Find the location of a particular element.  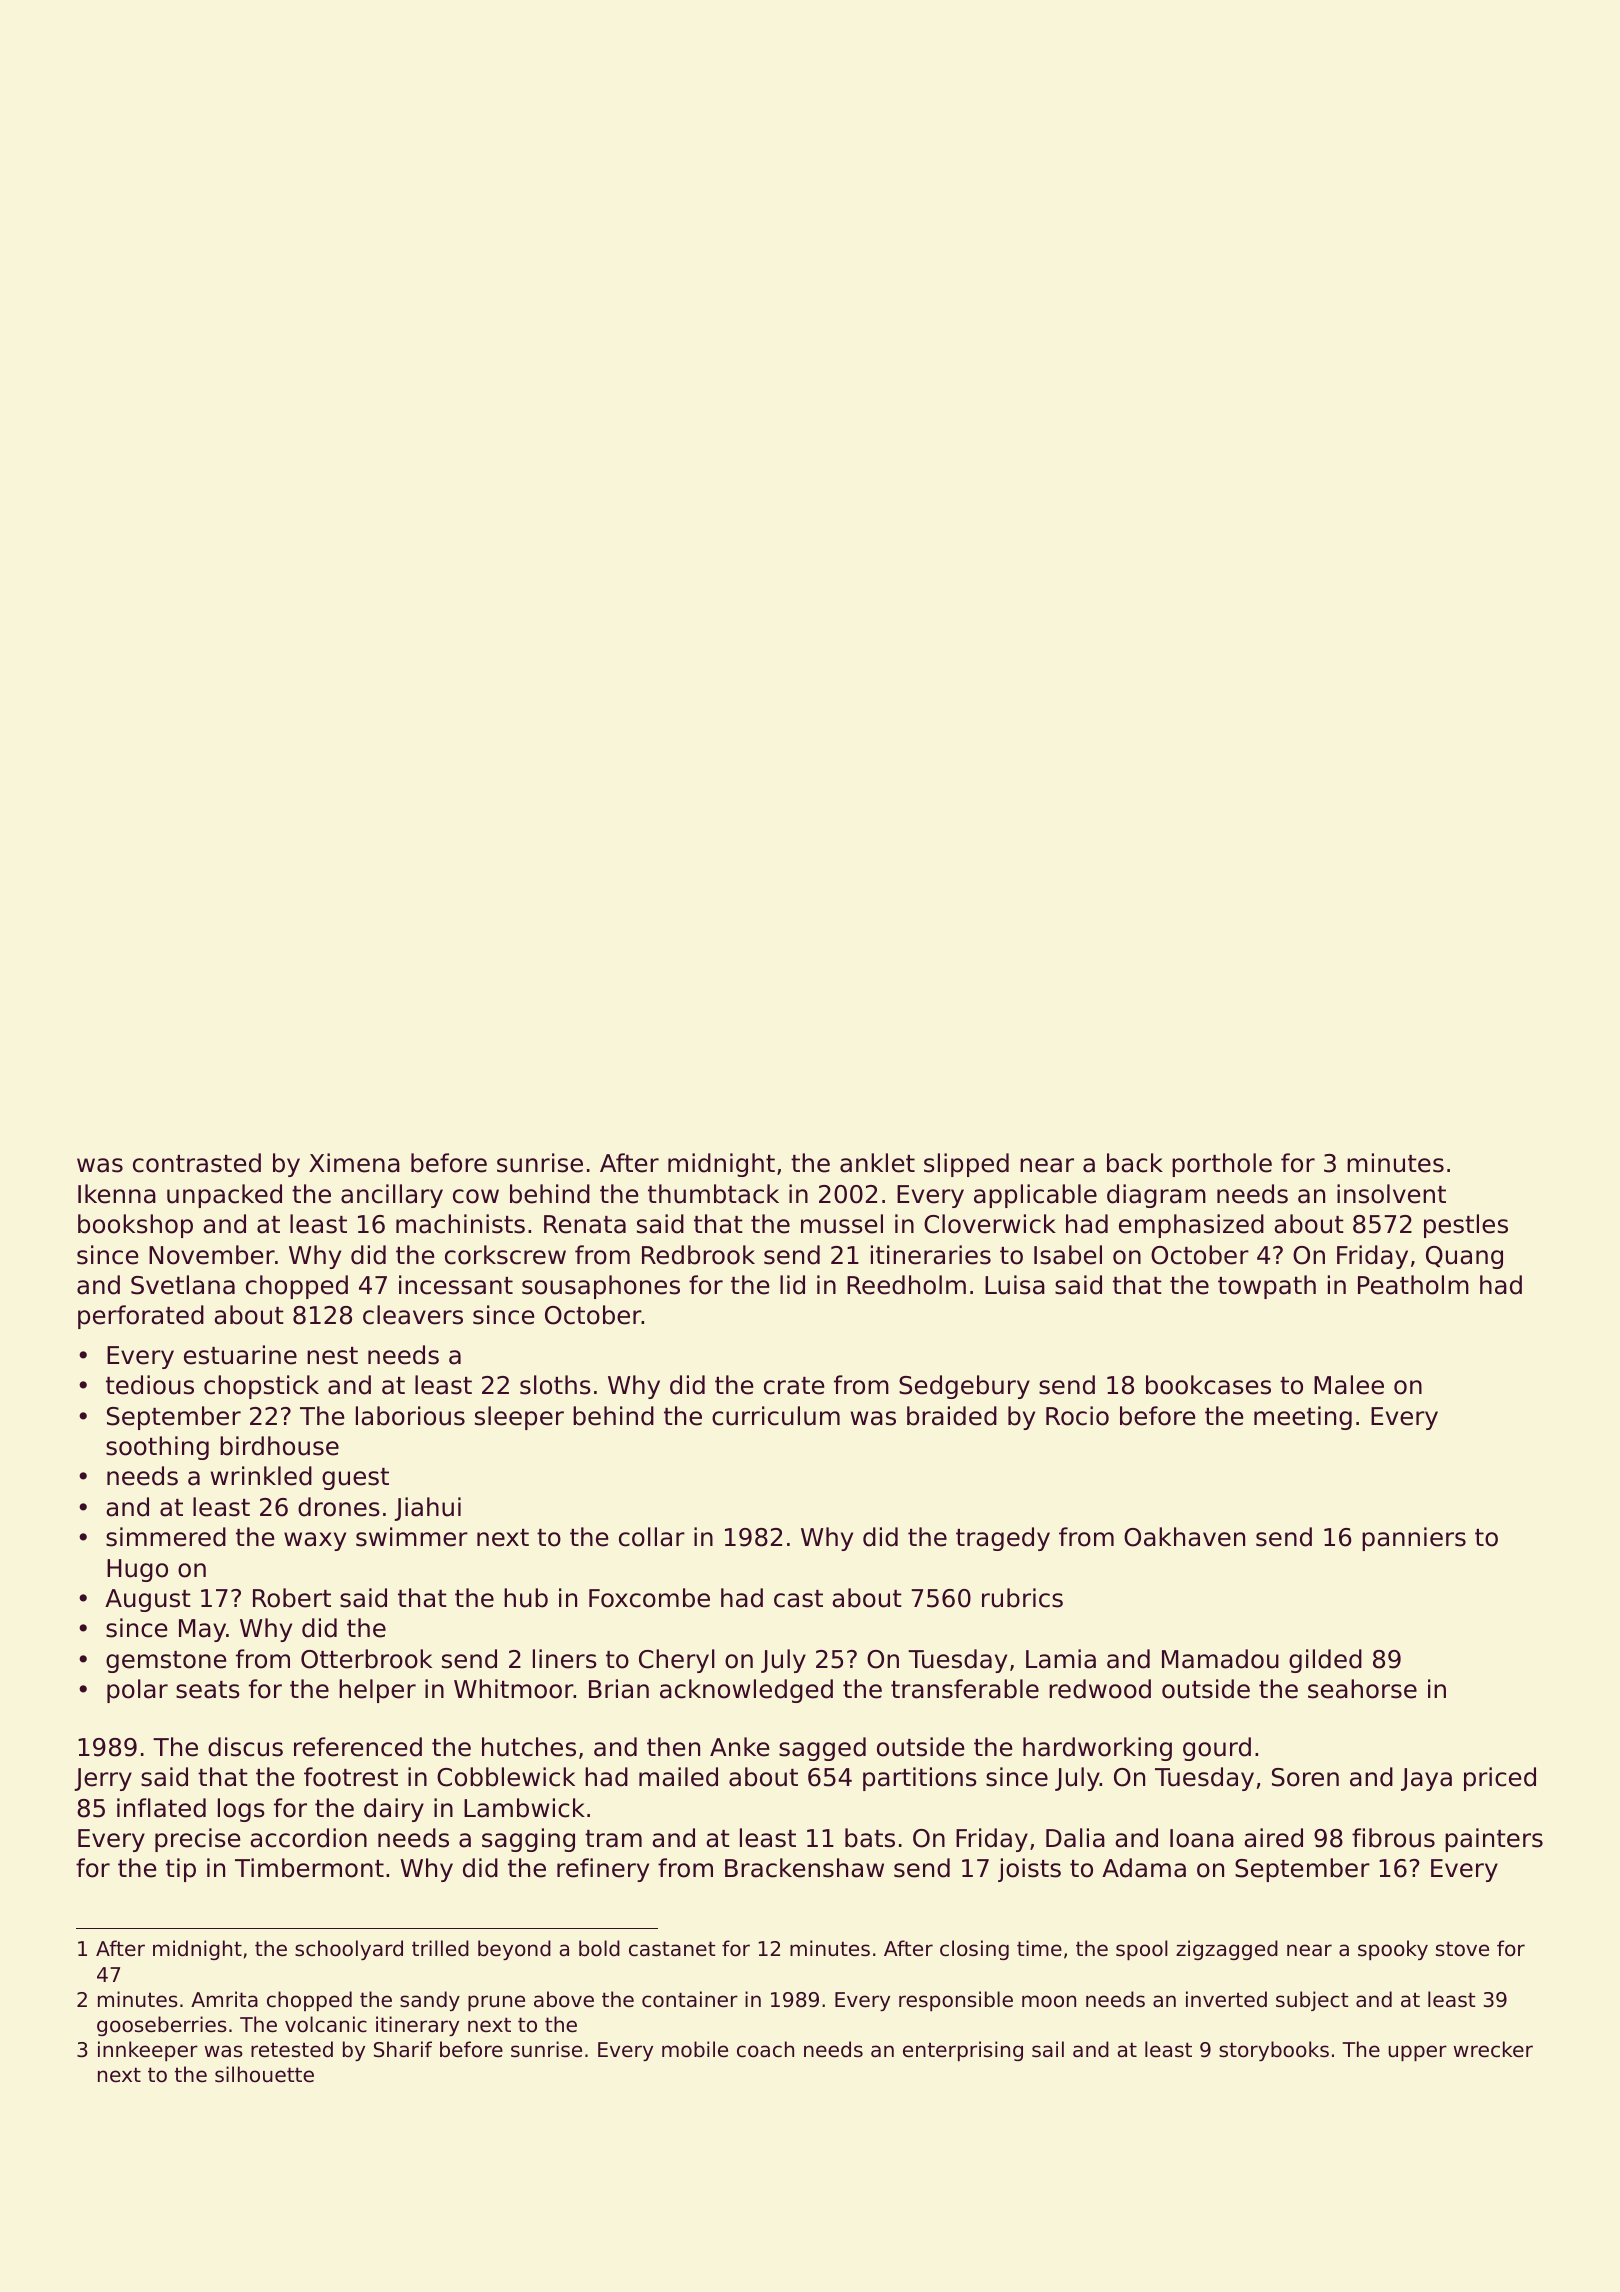

bookshop is located at coordinates (135, 1226).
